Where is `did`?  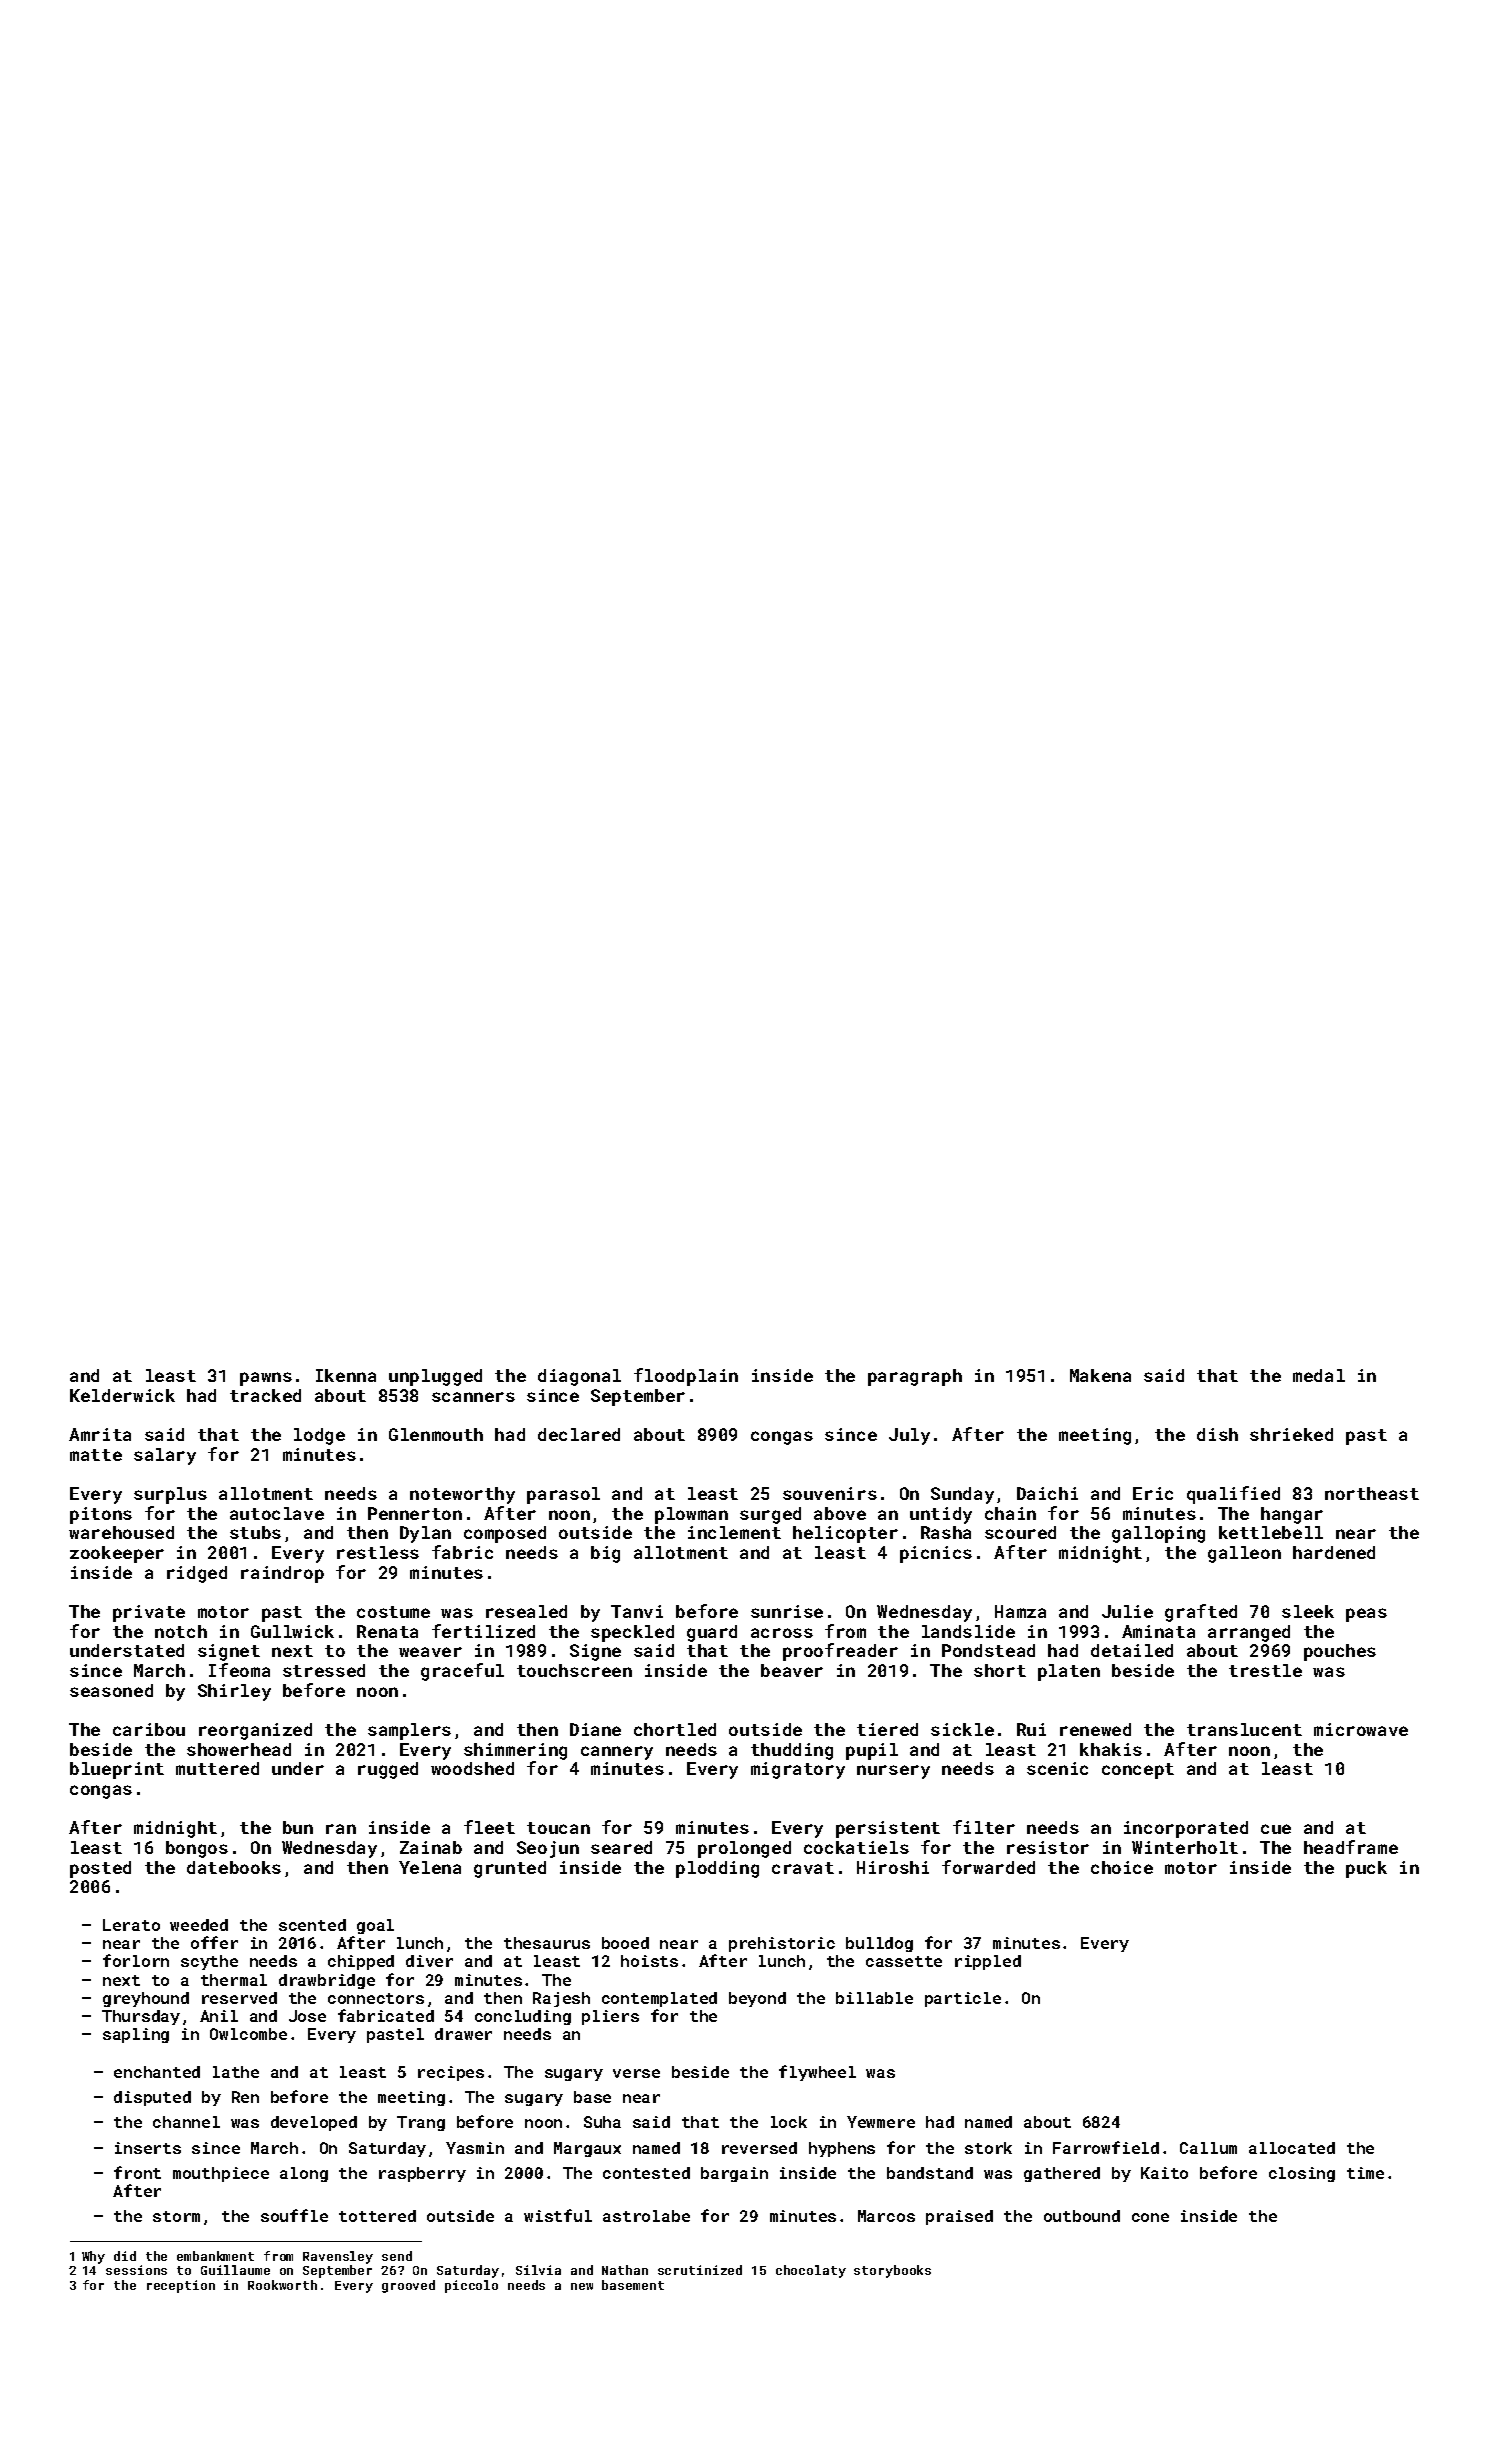 did is located at coordinates (125, 2256).
